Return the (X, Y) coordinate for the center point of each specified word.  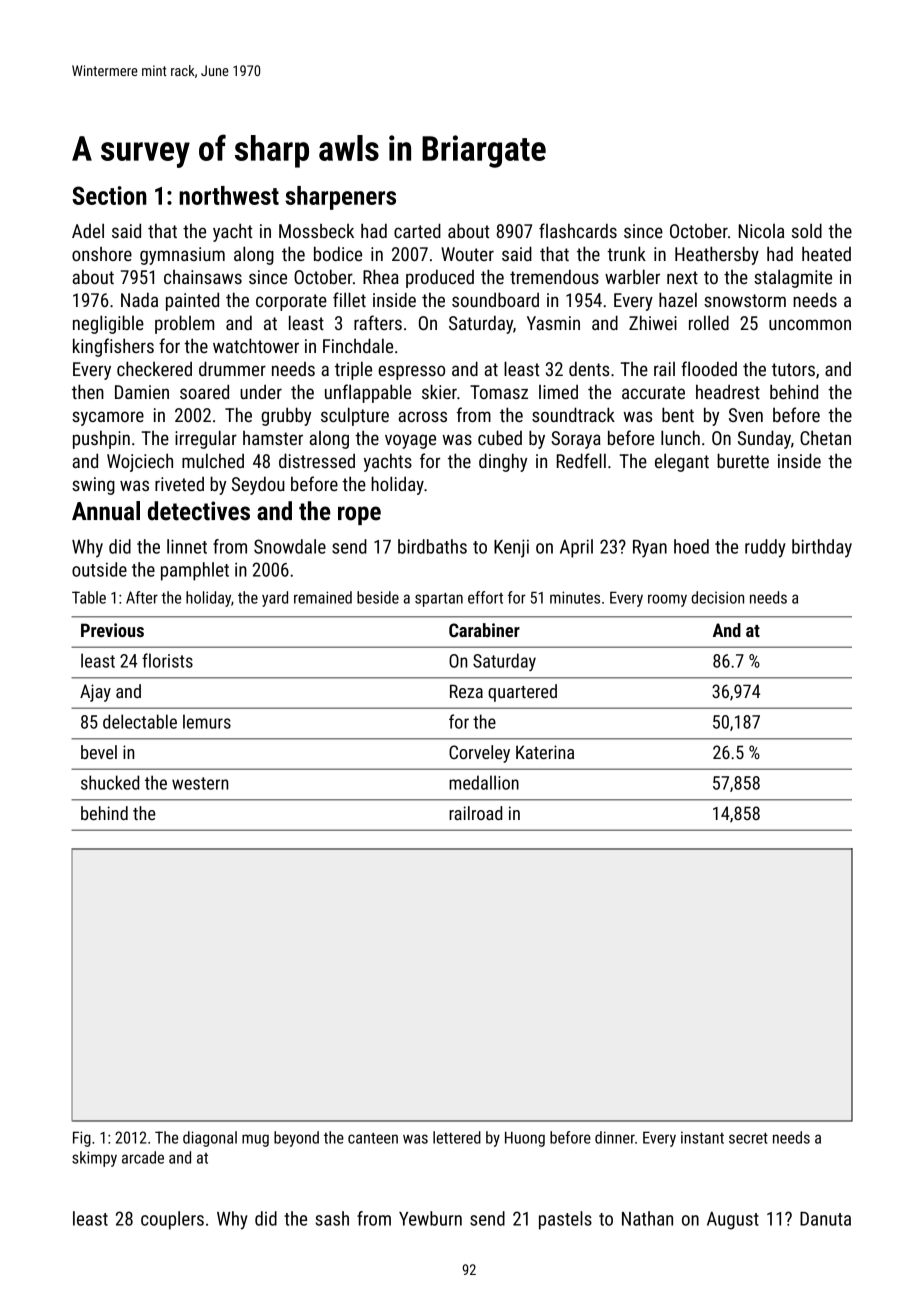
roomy (667, 600)
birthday (822, 548)
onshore (102, 254)
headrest (728, 391)
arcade (143, 1157)
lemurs (207, 721)
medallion (484, 782)
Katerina (545, 752)
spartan (439, 600)
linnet (187, 546)
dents (589, 368)
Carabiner (484, 630)
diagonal (210, 1139)
